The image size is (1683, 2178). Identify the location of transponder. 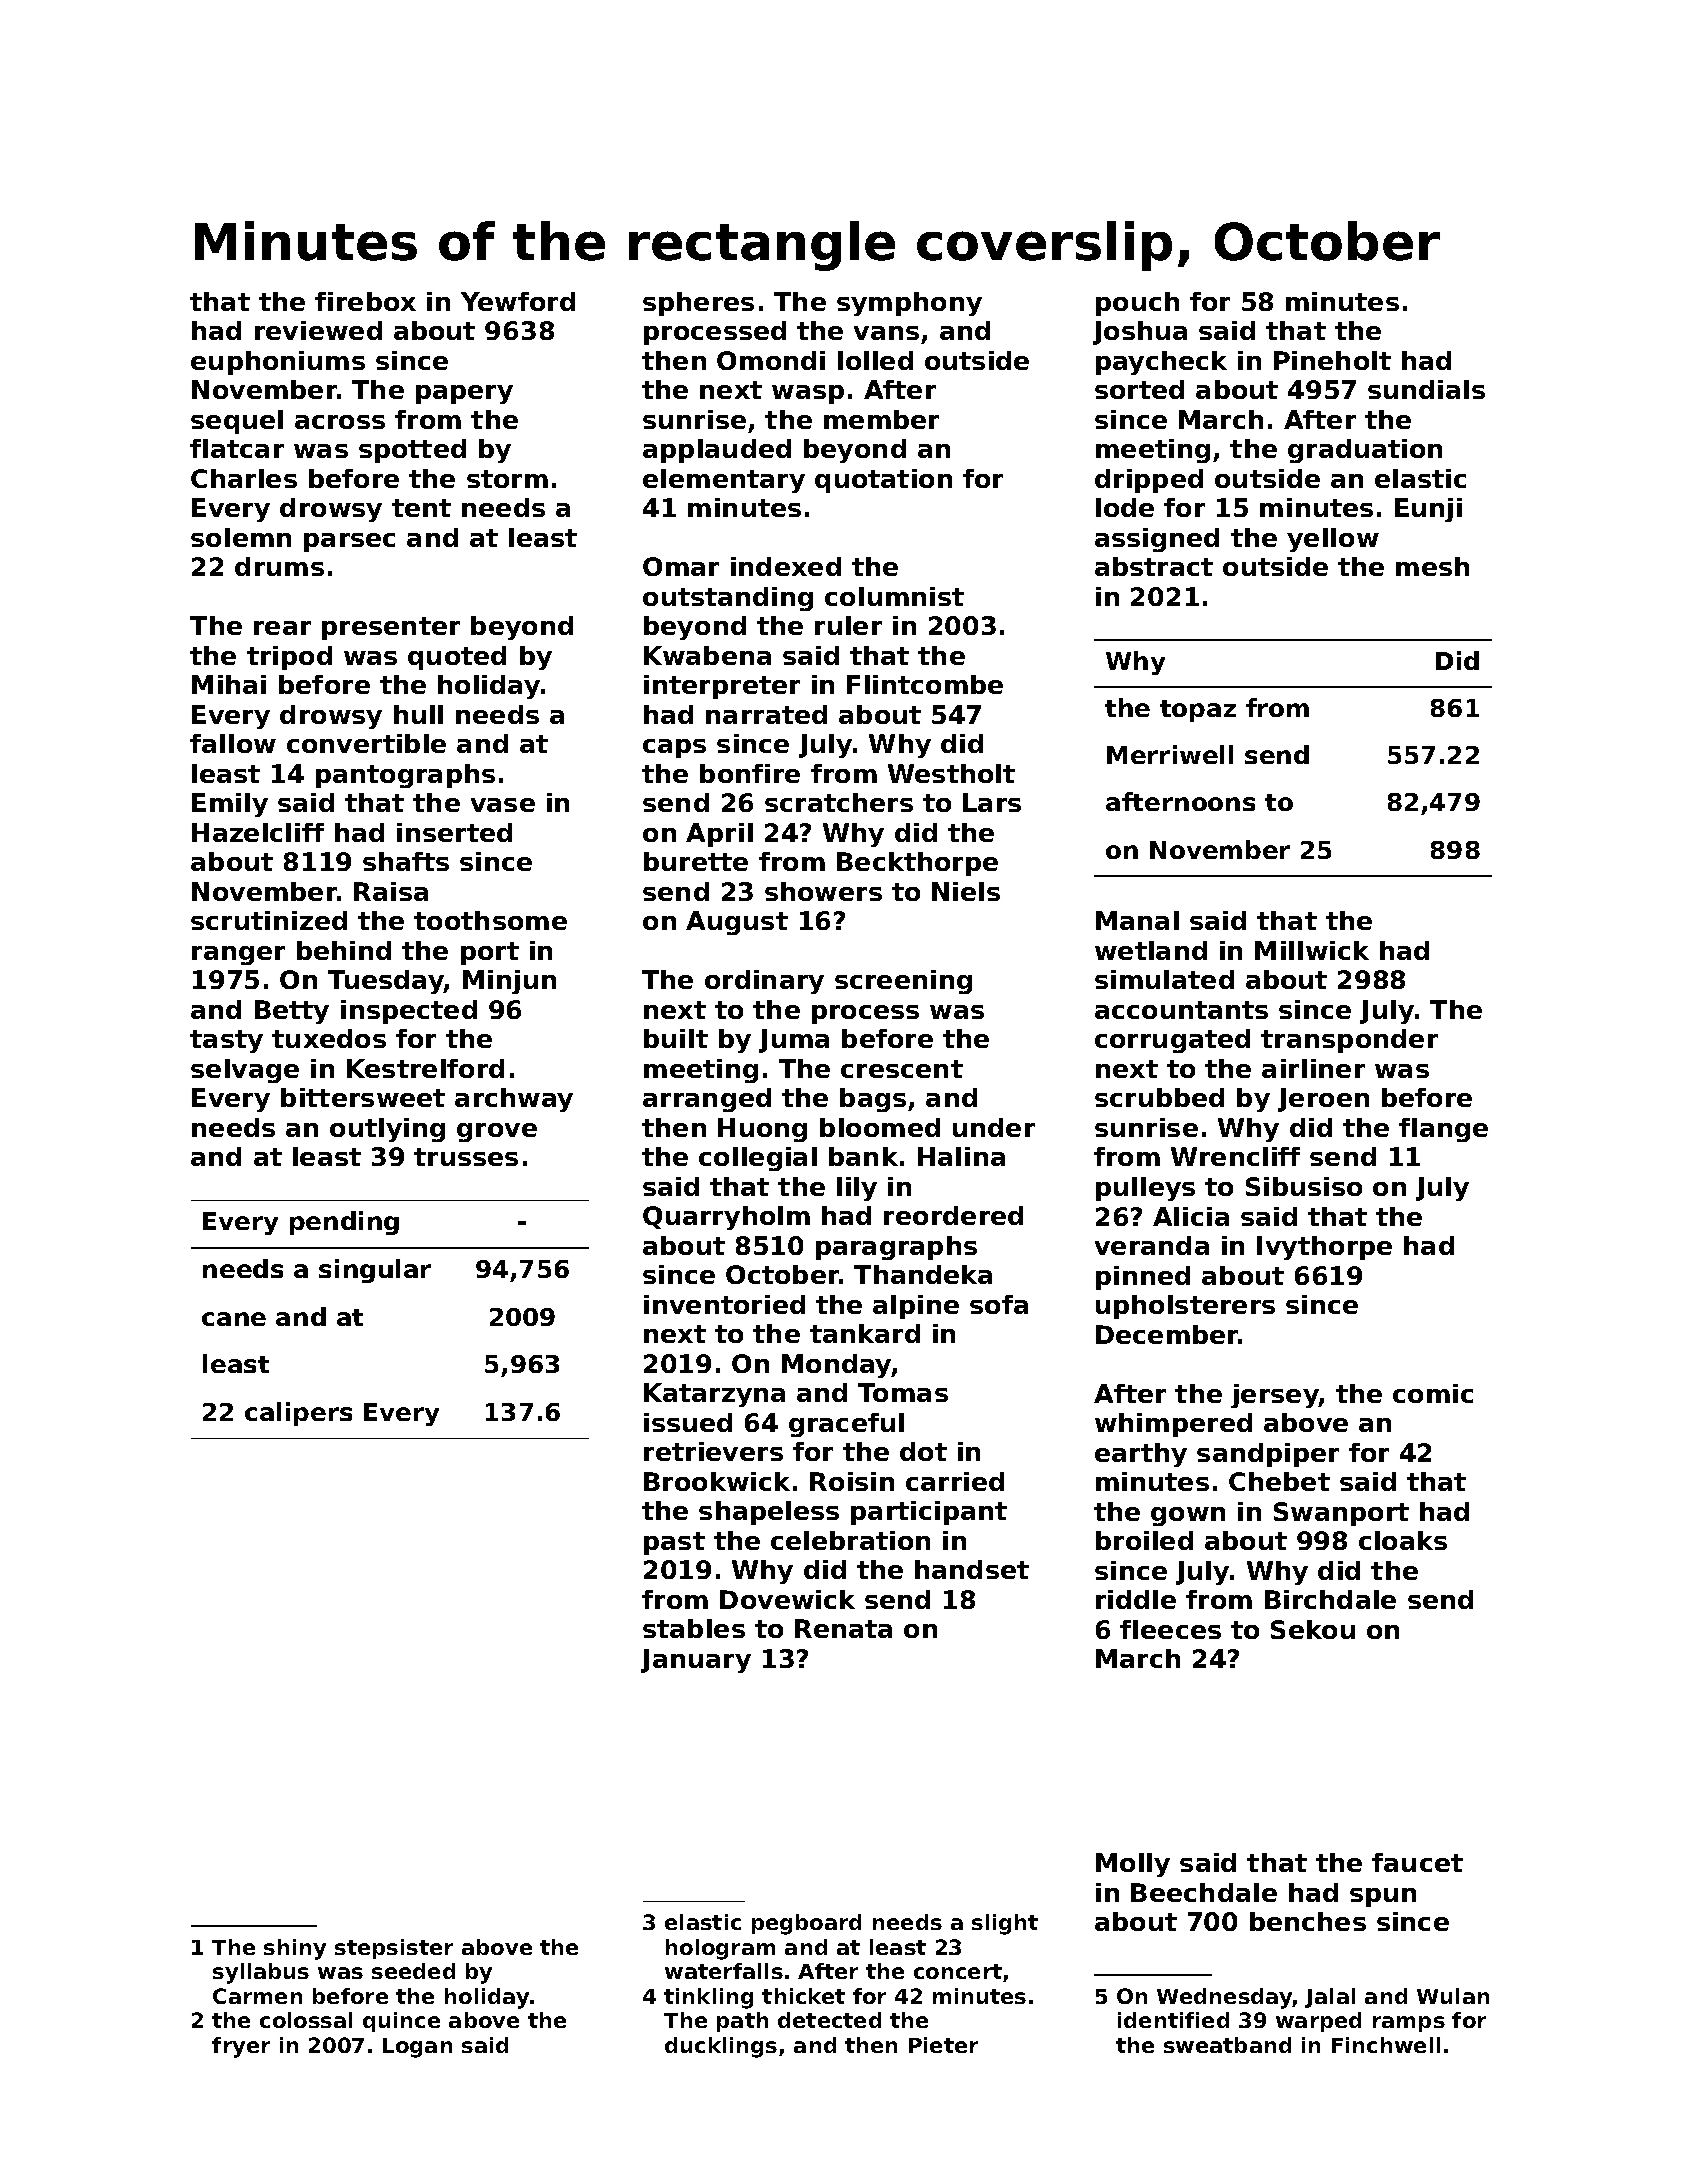
(1349, 1041).
